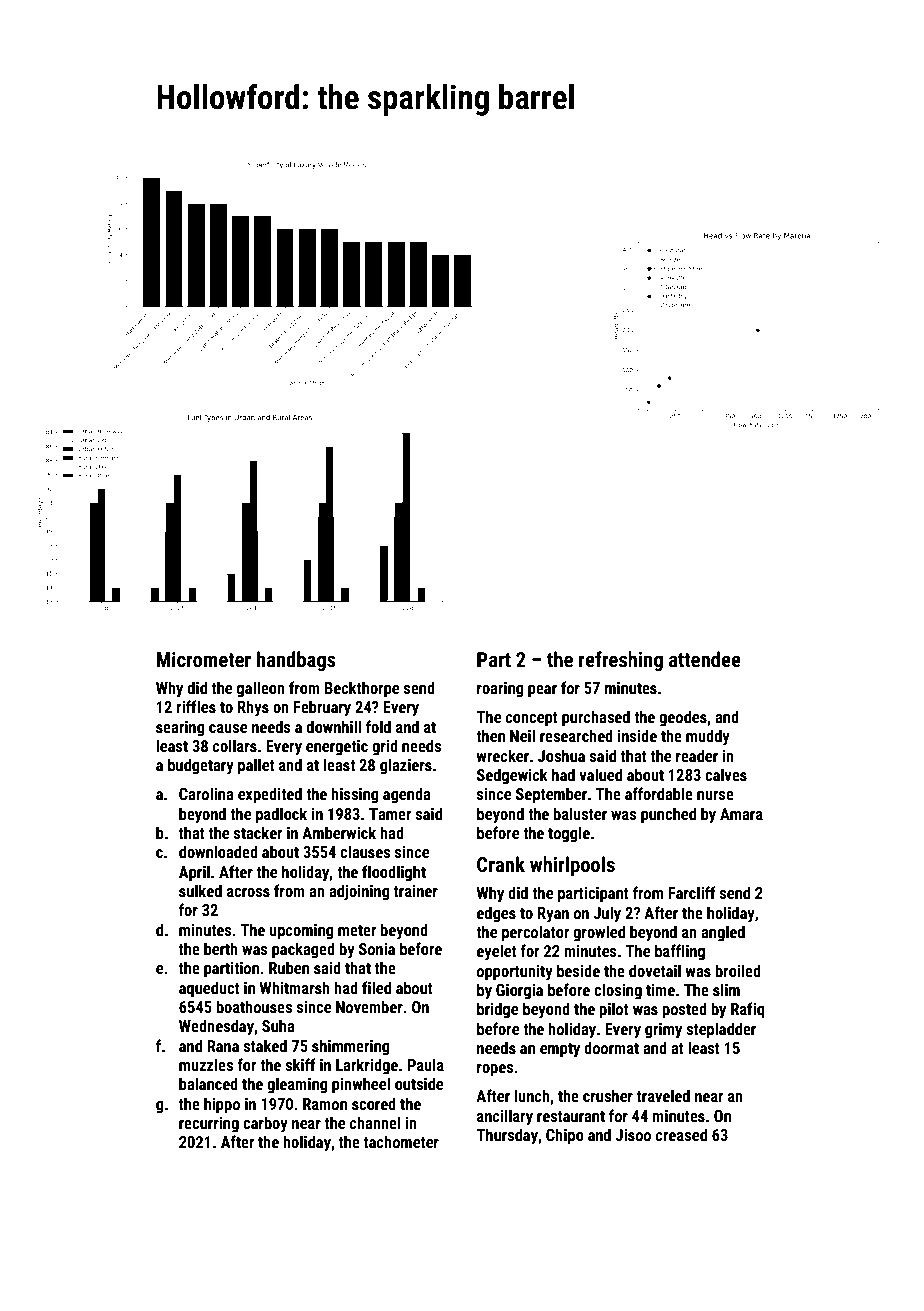 Image resolution: width=924 pixels, height=1311 pixels. What do you see at coordinates (362, 689) in the screenshot?
I see `Beckthorpe` at bounding box center [362, 689].
